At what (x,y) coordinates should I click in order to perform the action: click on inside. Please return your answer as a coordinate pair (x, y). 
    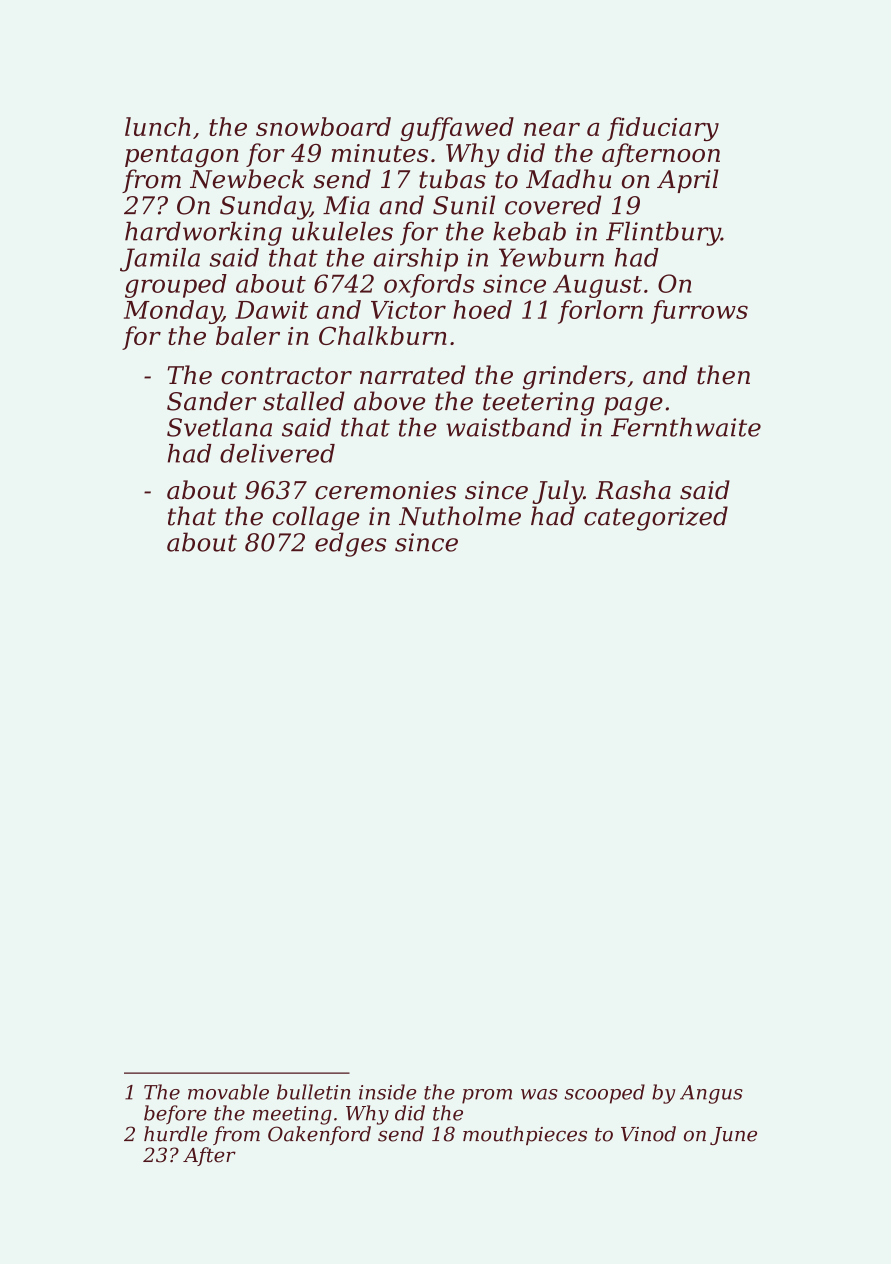
    Looking at the image, I should click on (387, 1092).
